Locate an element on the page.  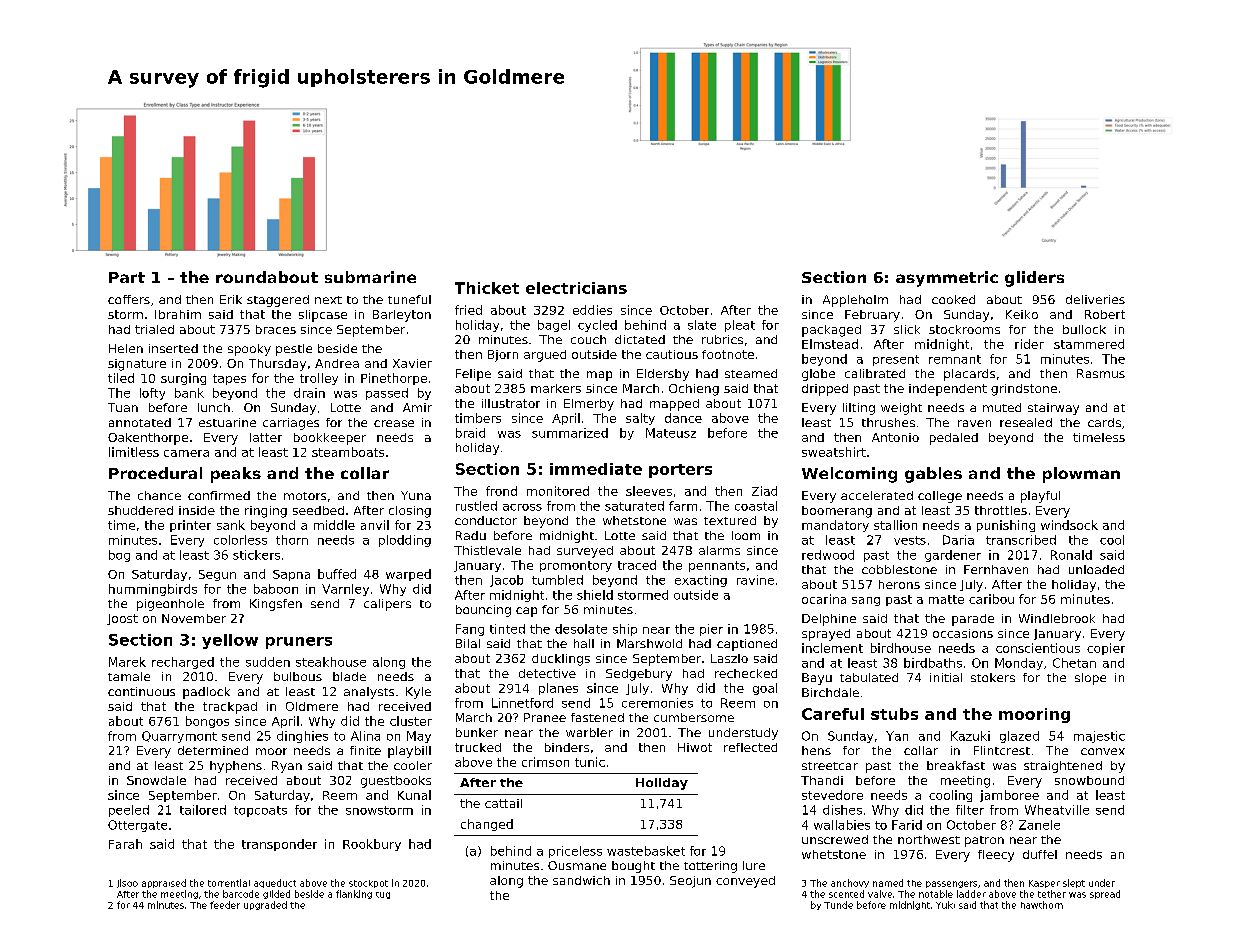
rechecked is located at coordinates (746, 673).
